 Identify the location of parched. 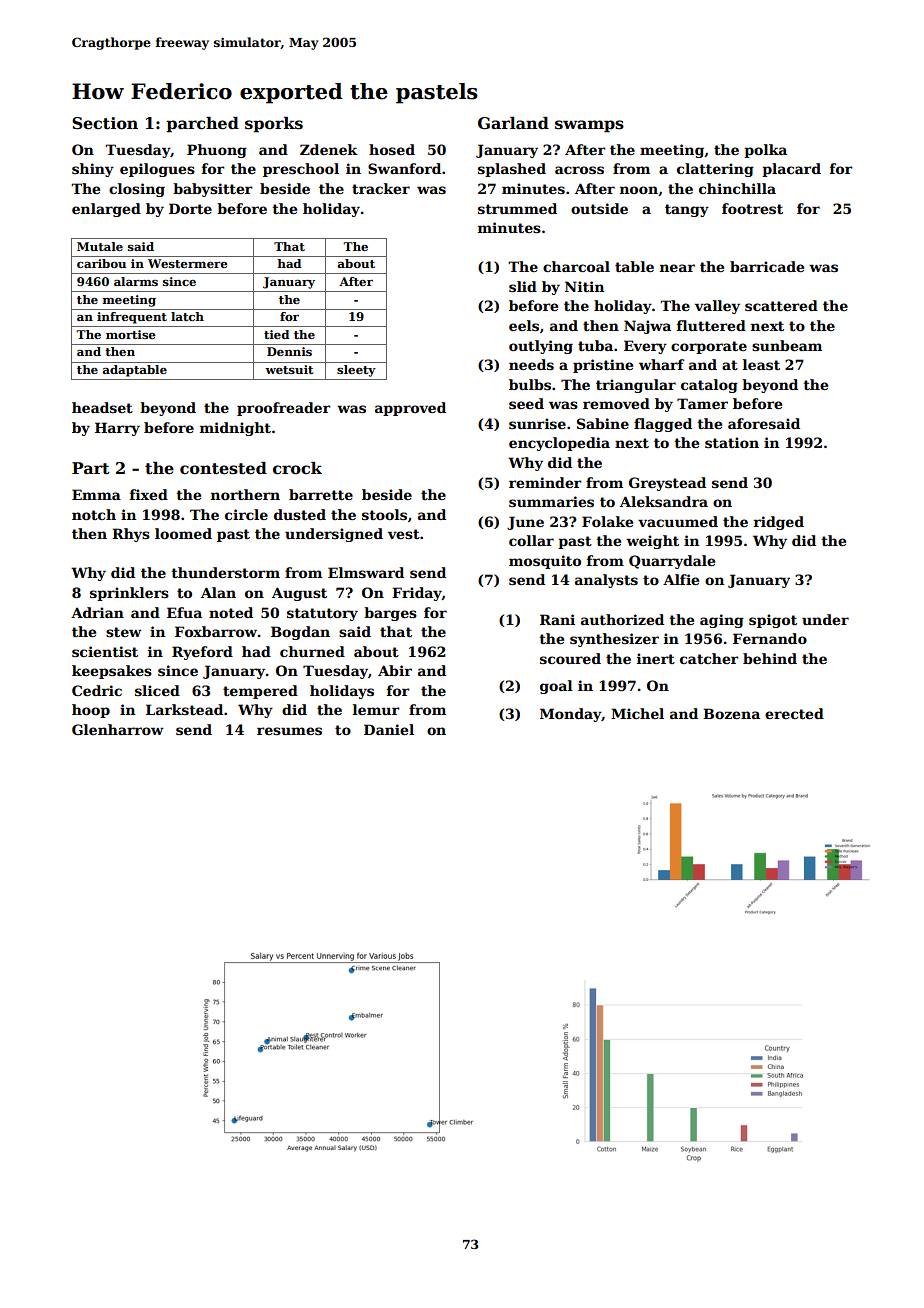
(202, 125).
